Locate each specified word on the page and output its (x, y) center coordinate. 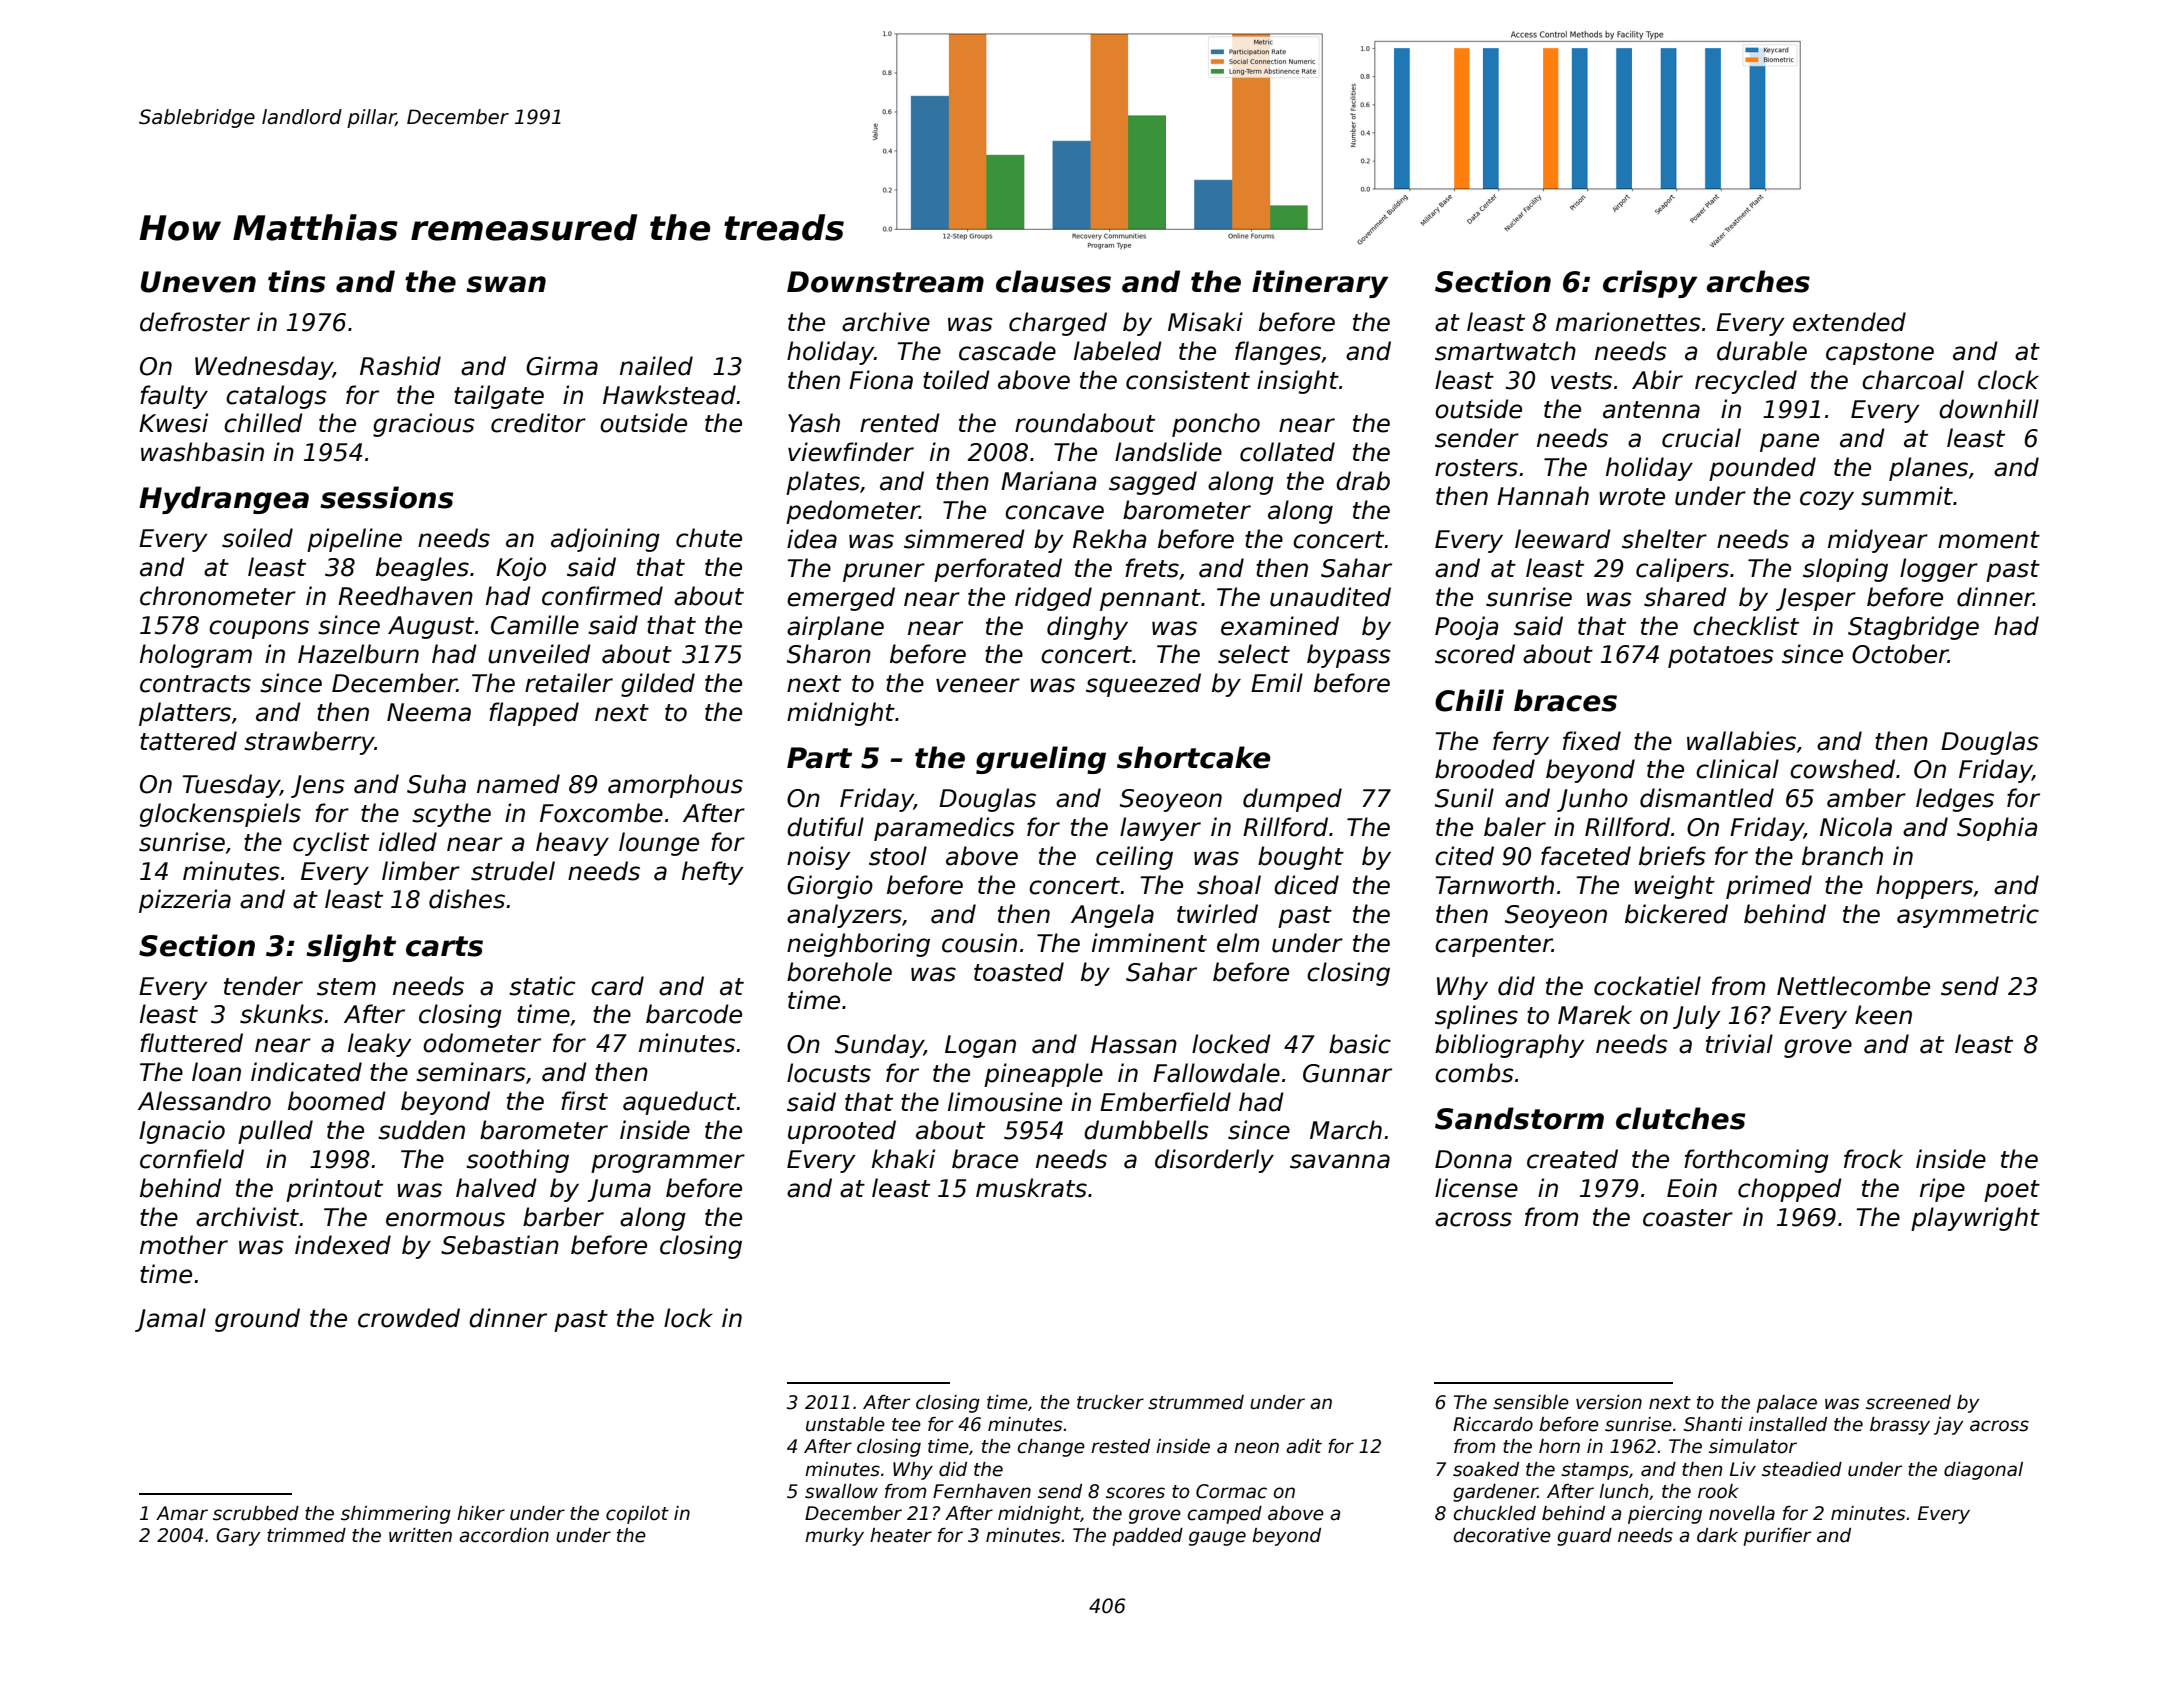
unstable (845, 1424)
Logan (980, 1046)
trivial (1739, 1044)
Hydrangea (224, 500)
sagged (1153, 483)
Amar (182, 1513)
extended (1849, 322)
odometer (482, 1043)
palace (1786, 1404)
